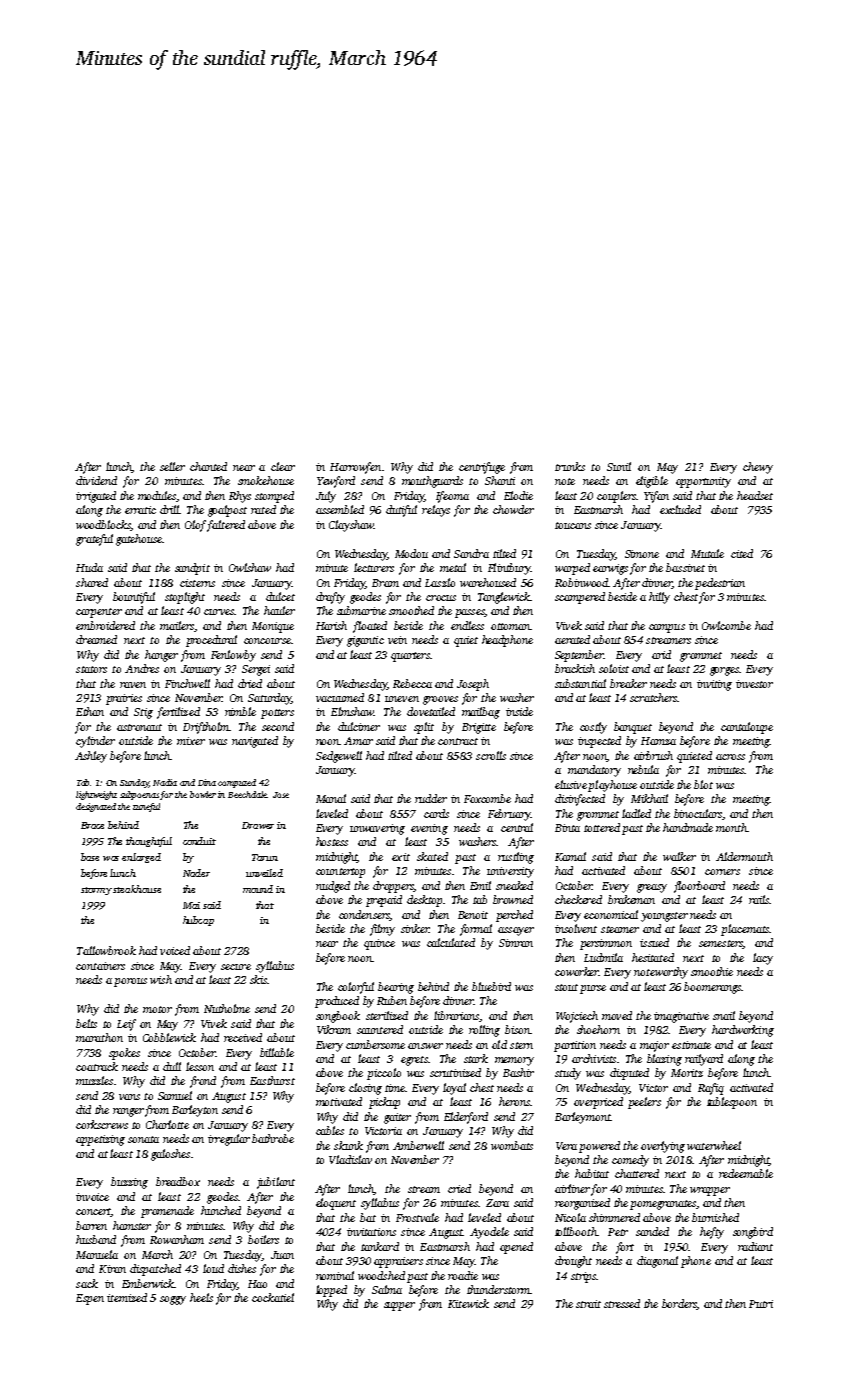 This page has width=849, height=1400. What do you see at coordinates (208, 466) in the page?
I see `chanted` at bounding box center [208, 466].
